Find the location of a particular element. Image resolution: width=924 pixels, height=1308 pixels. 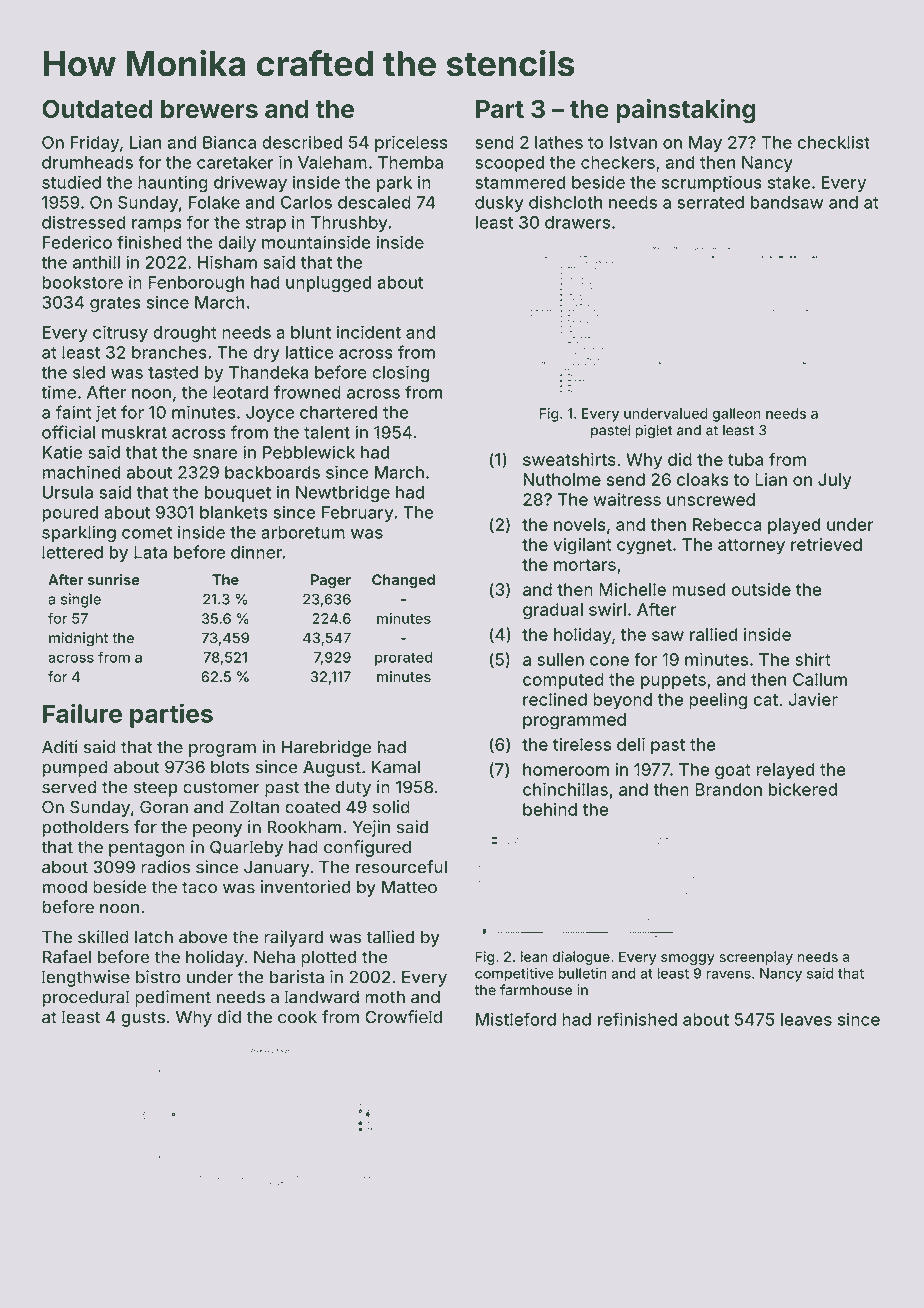

piglet is located at coordinates (654, 431).
